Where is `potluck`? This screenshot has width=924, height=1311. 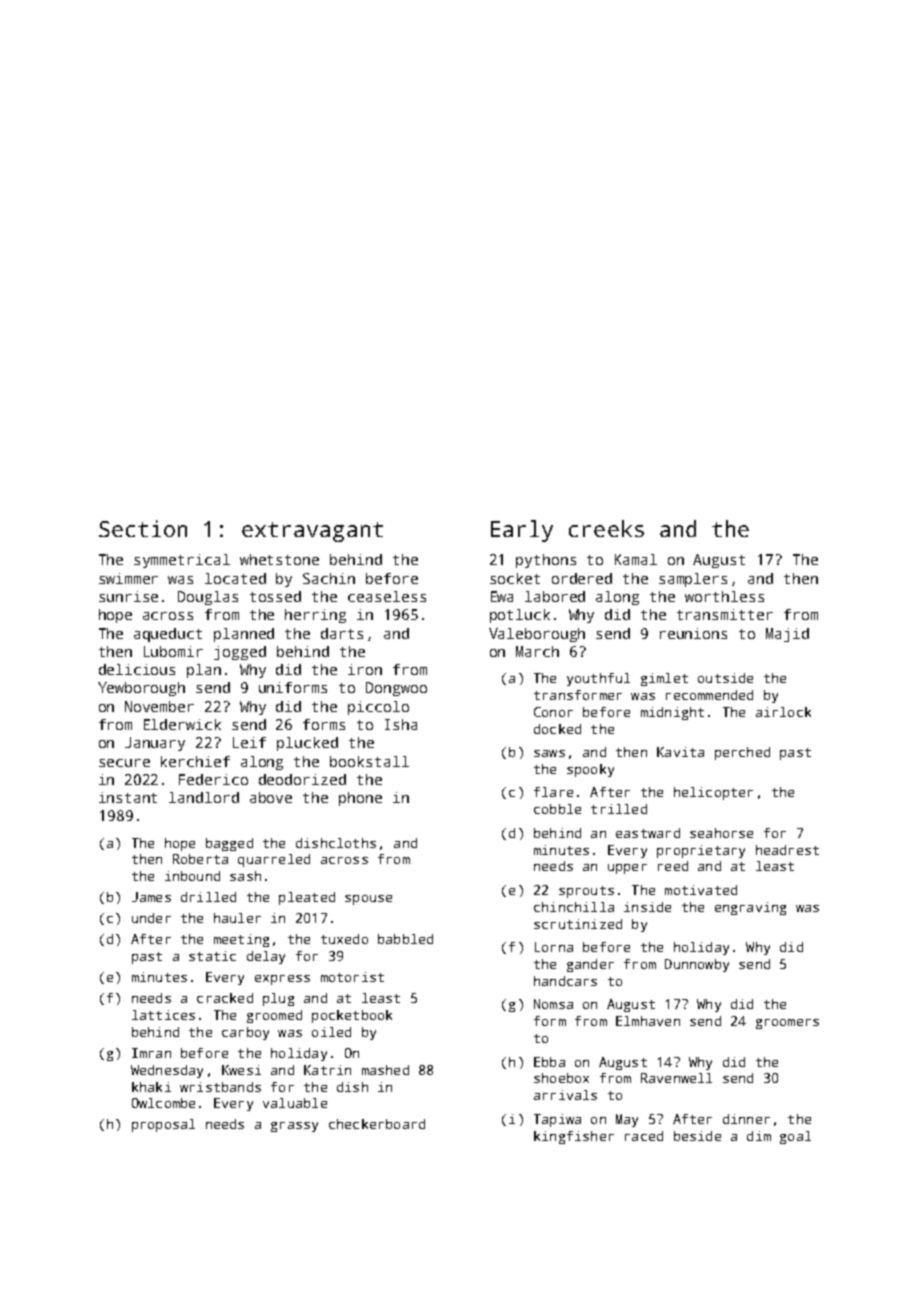 potluck is located at coordinates (520, 616).
